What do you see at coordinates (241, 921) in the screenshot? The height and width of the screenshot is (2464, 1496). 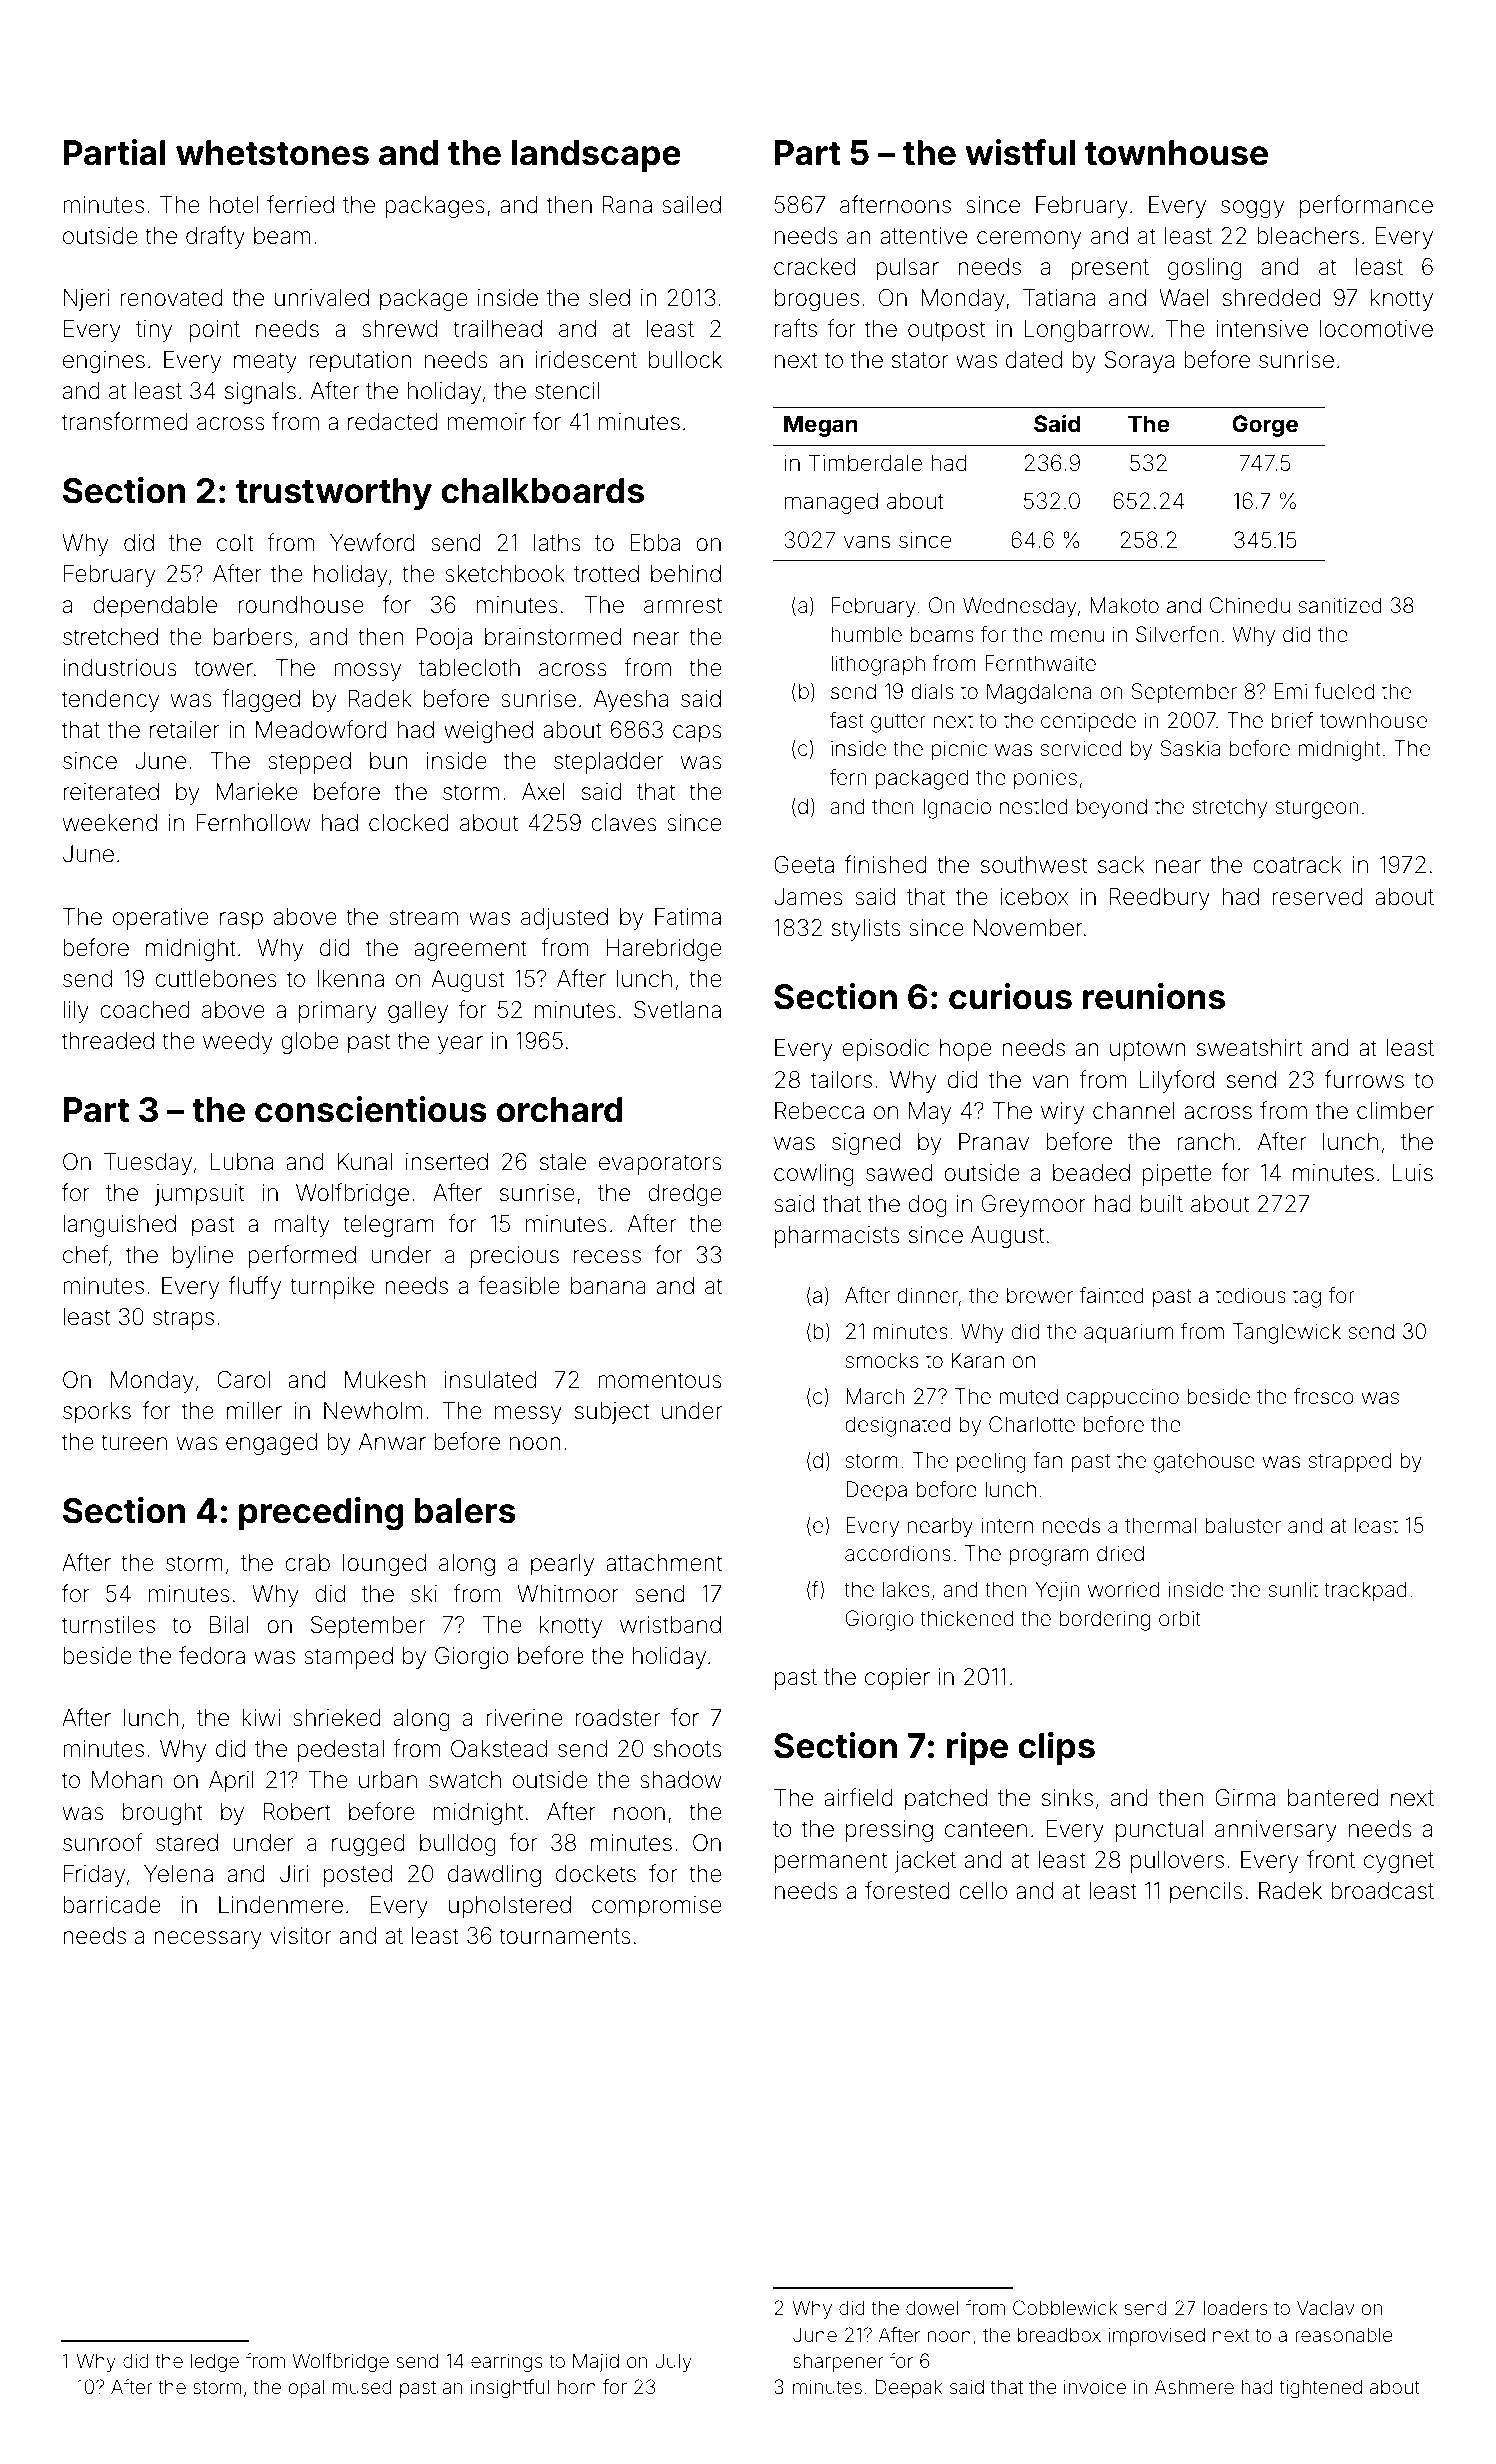 I see `rasp` at bounding box center [241, 921].
